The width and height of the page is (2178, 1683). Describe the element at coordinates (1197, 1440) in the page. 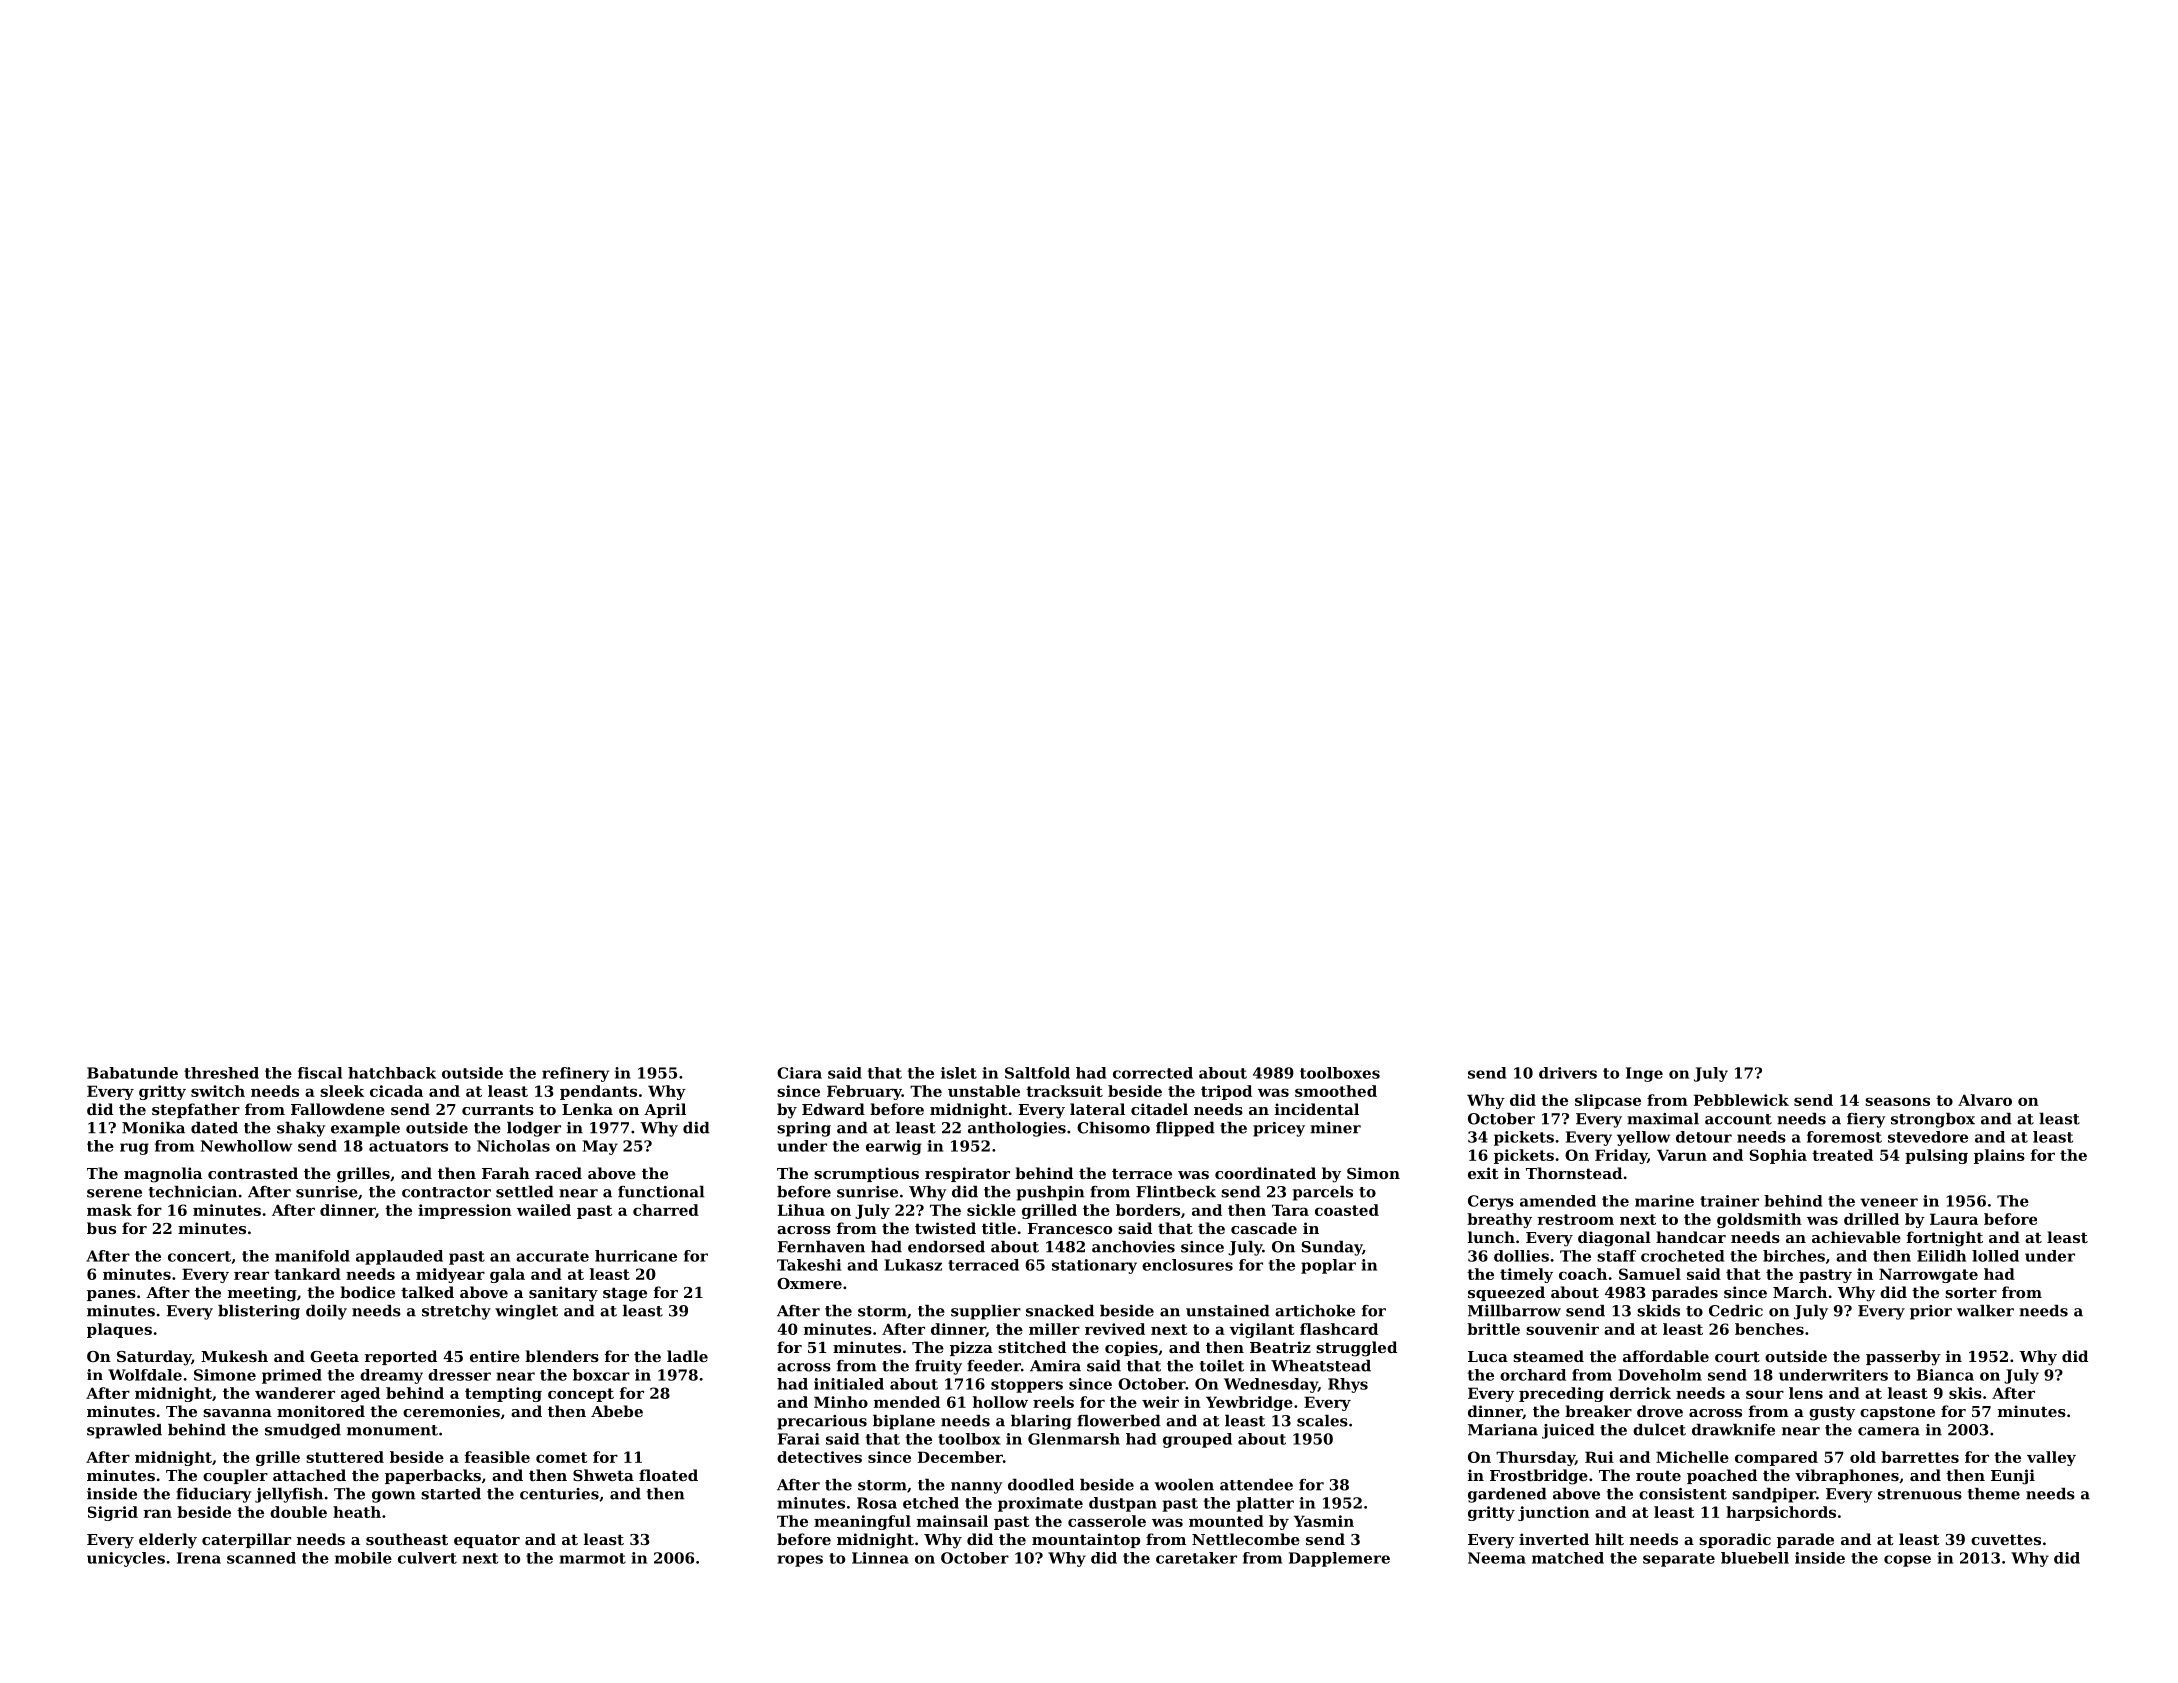

I see `grouped` at that location.
